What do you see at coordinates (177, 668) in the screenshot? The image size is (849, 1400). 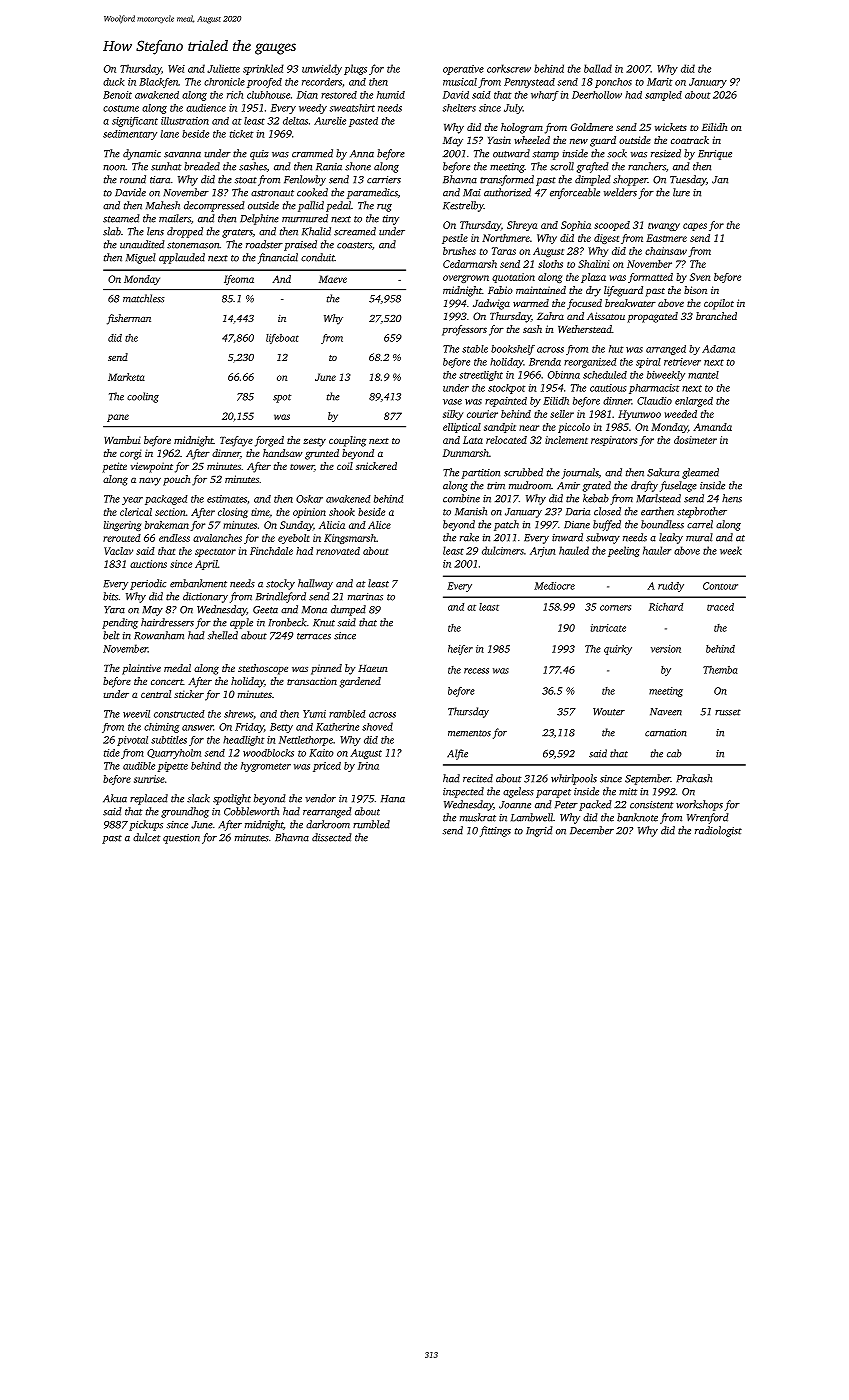 I see `medal` at bounding box center [177, 668].
